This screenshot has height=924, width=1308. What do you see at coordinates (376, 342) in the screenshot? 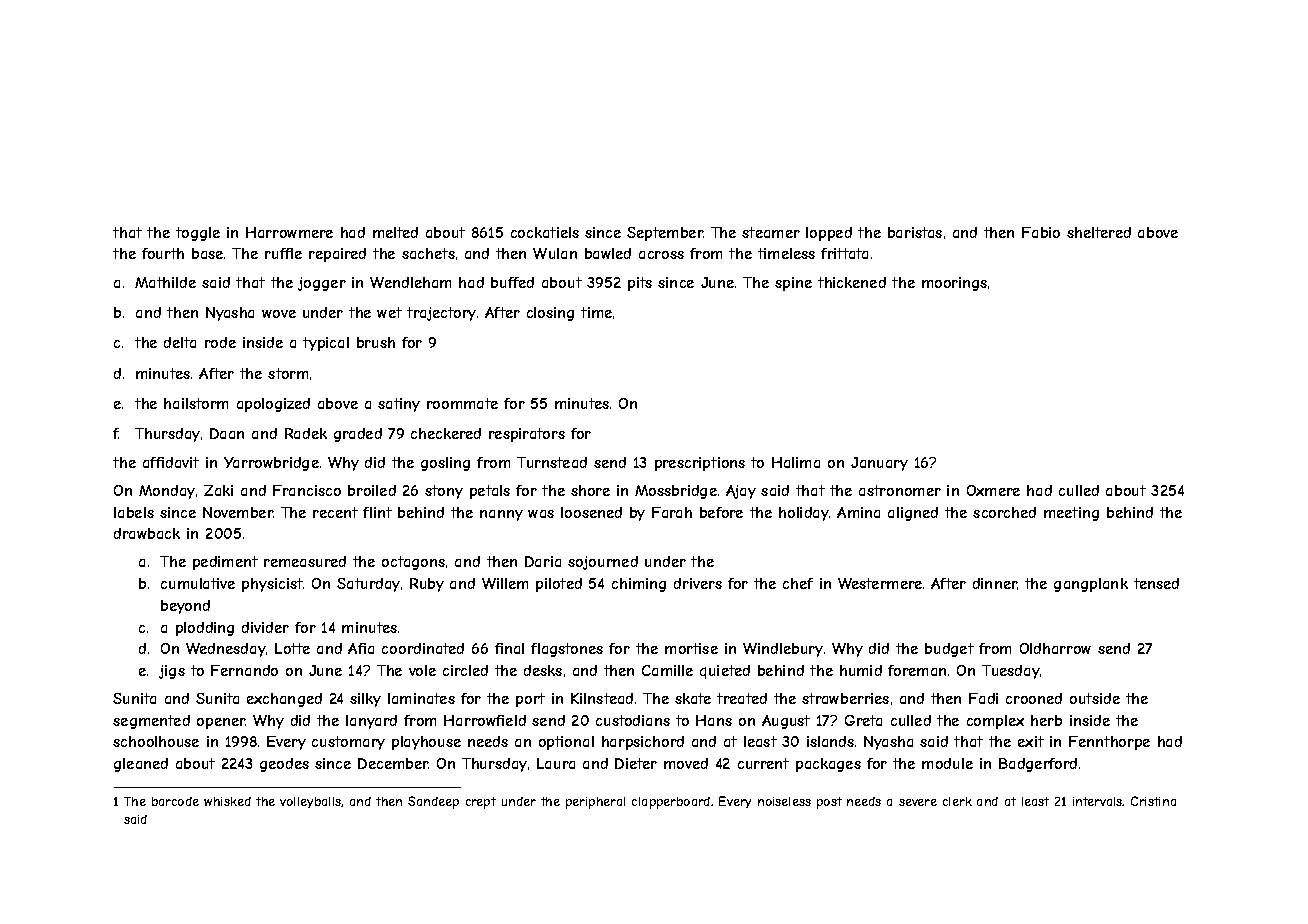
I see `brush` at bounding box center [376, 342].
